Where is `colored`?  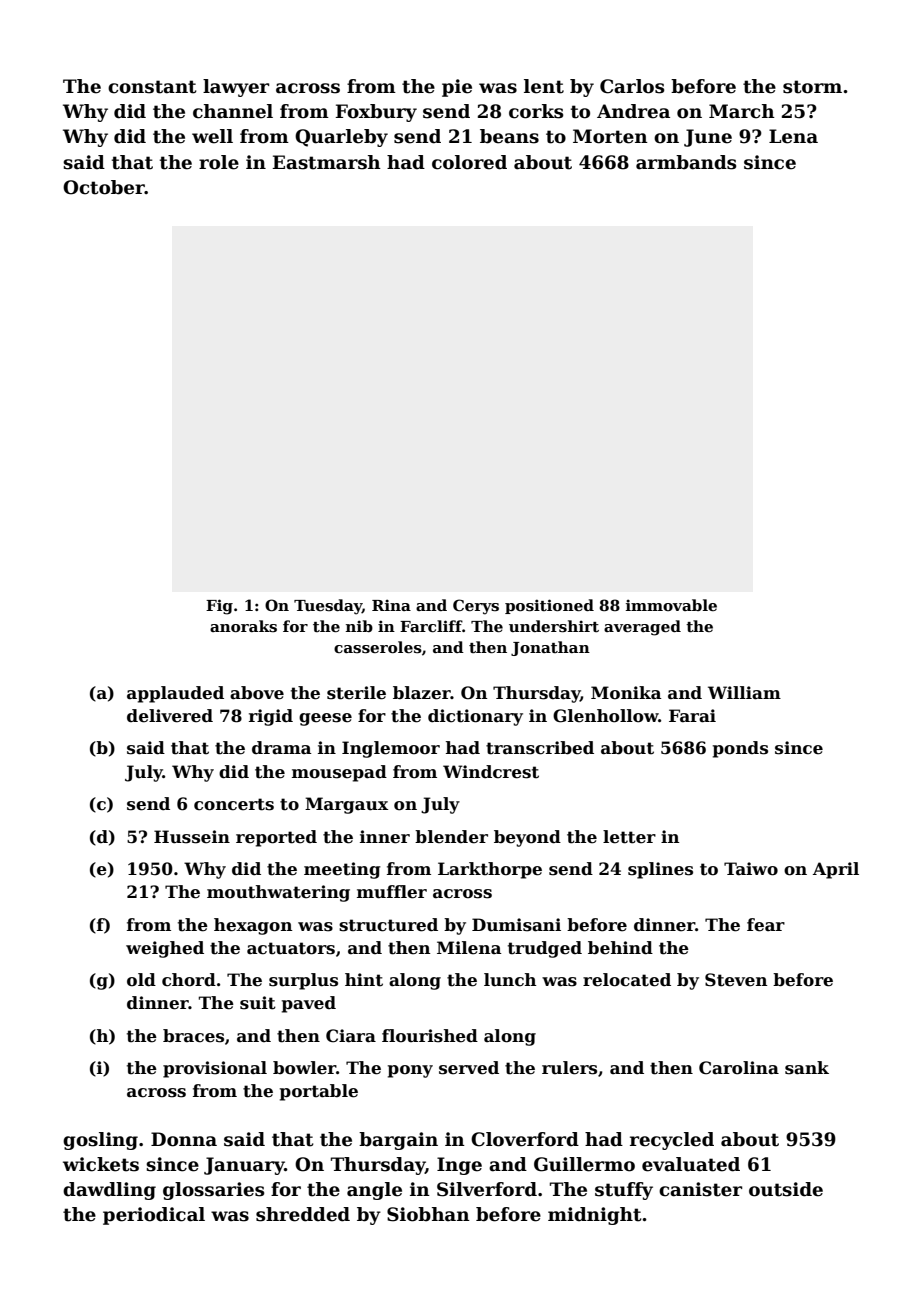 colored is located at coordinates (469, 162).
